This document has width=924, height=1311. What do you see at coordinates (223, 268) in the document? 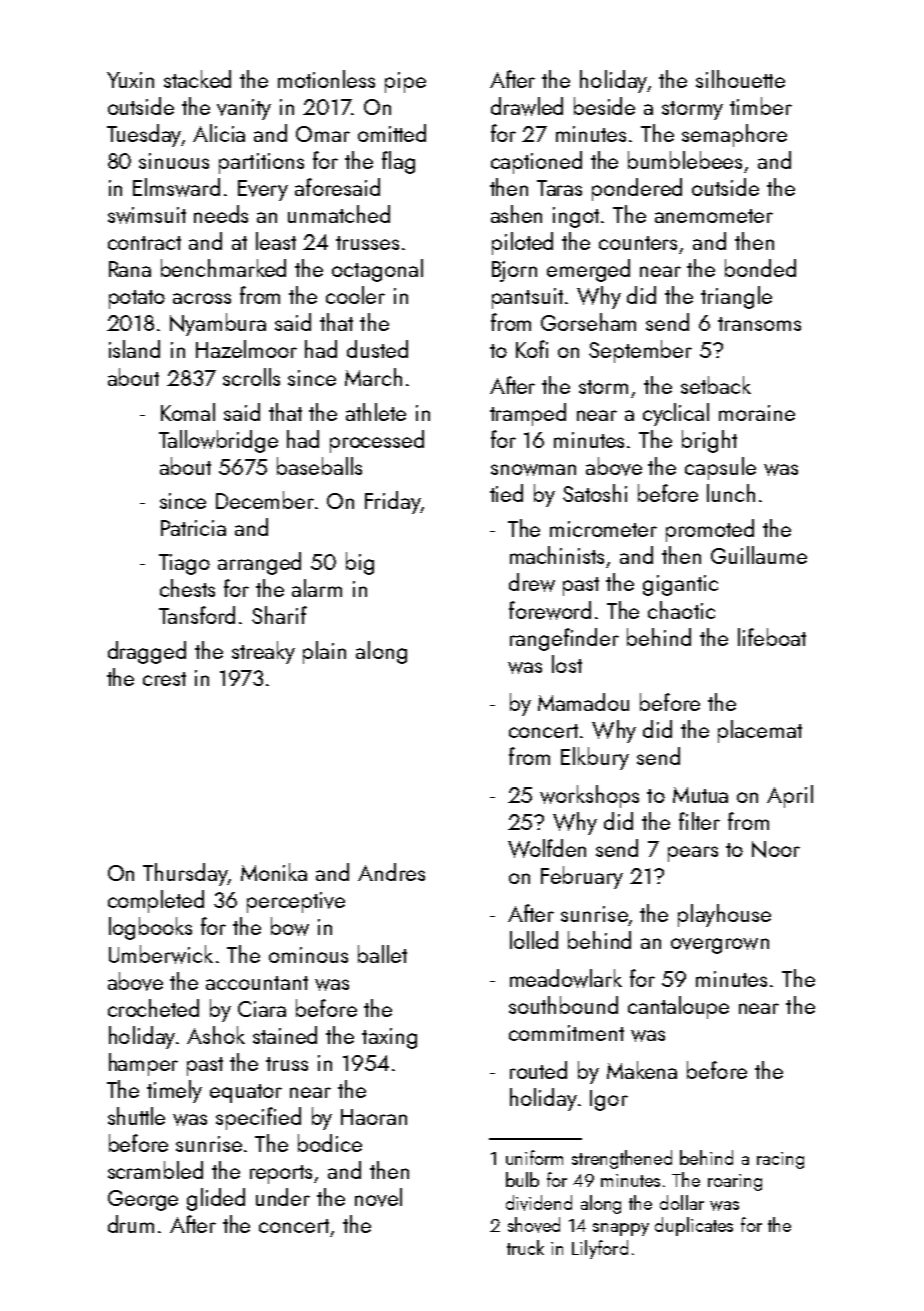
I see `benchmarked` at bounding box center [223, 268].
